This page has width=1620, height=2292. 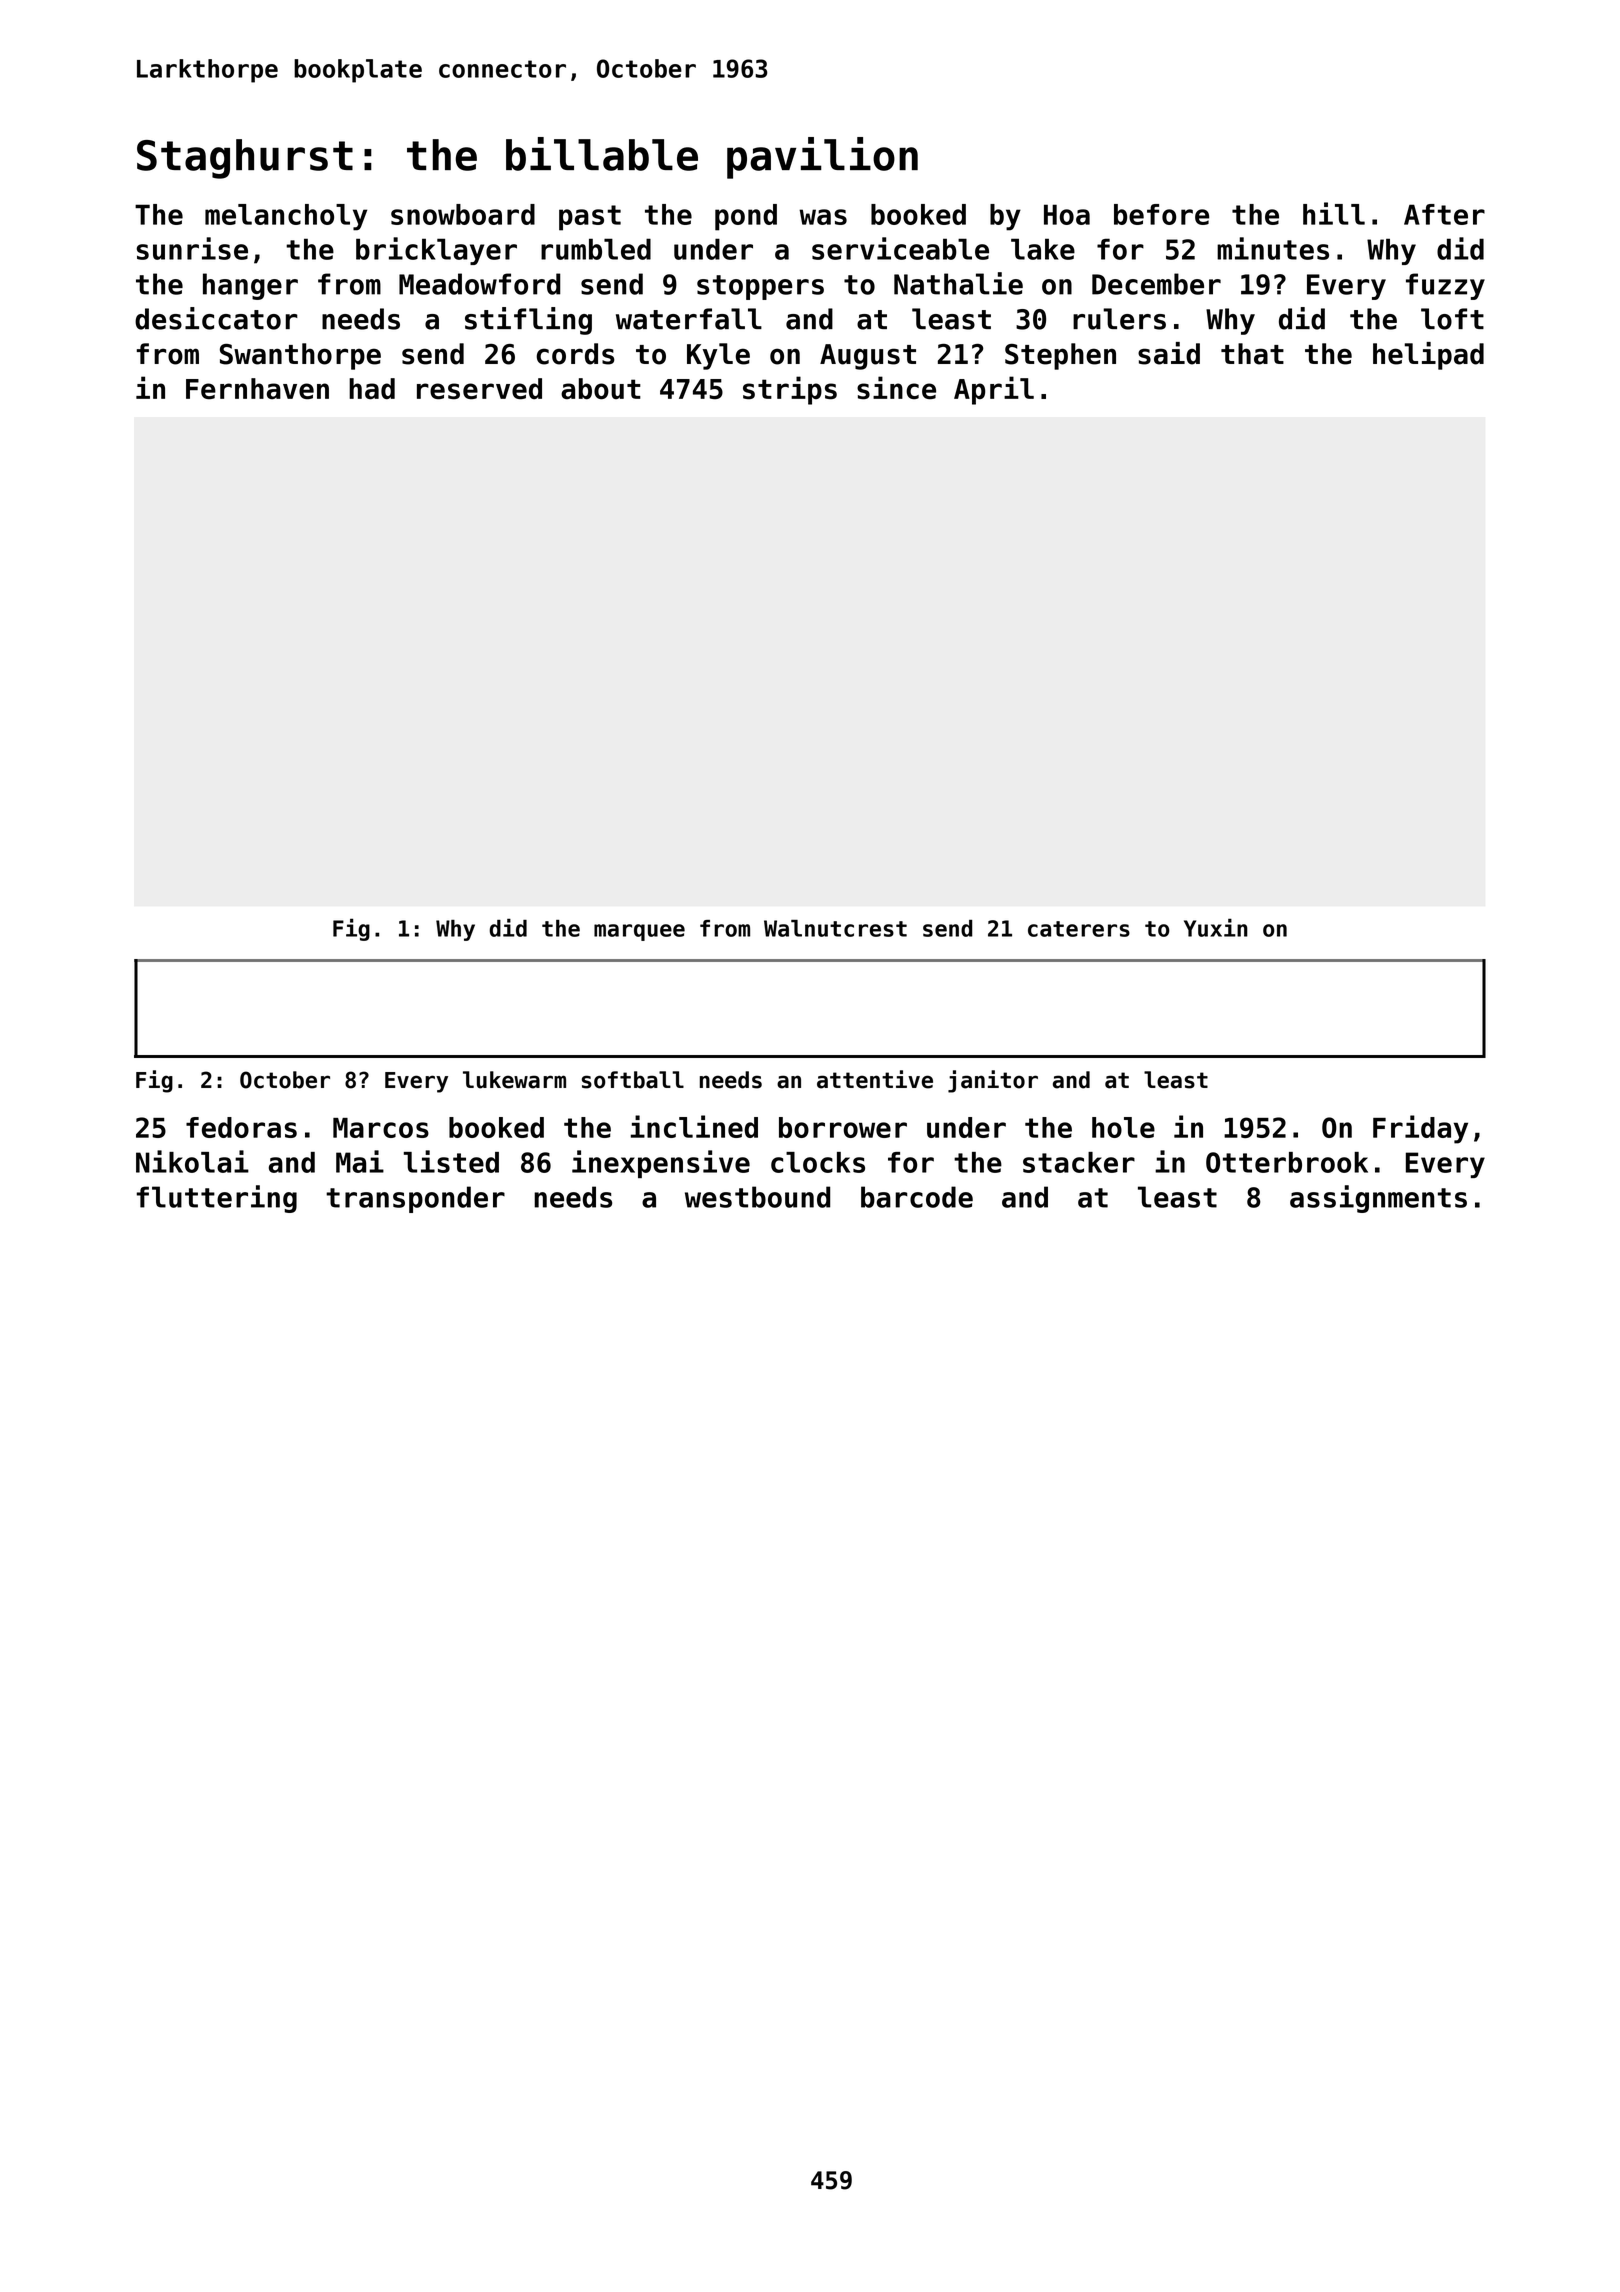 What do you see at coordinates (1428, 356) in the page?
I see `helipad` at bounding box center [1428, 356].
